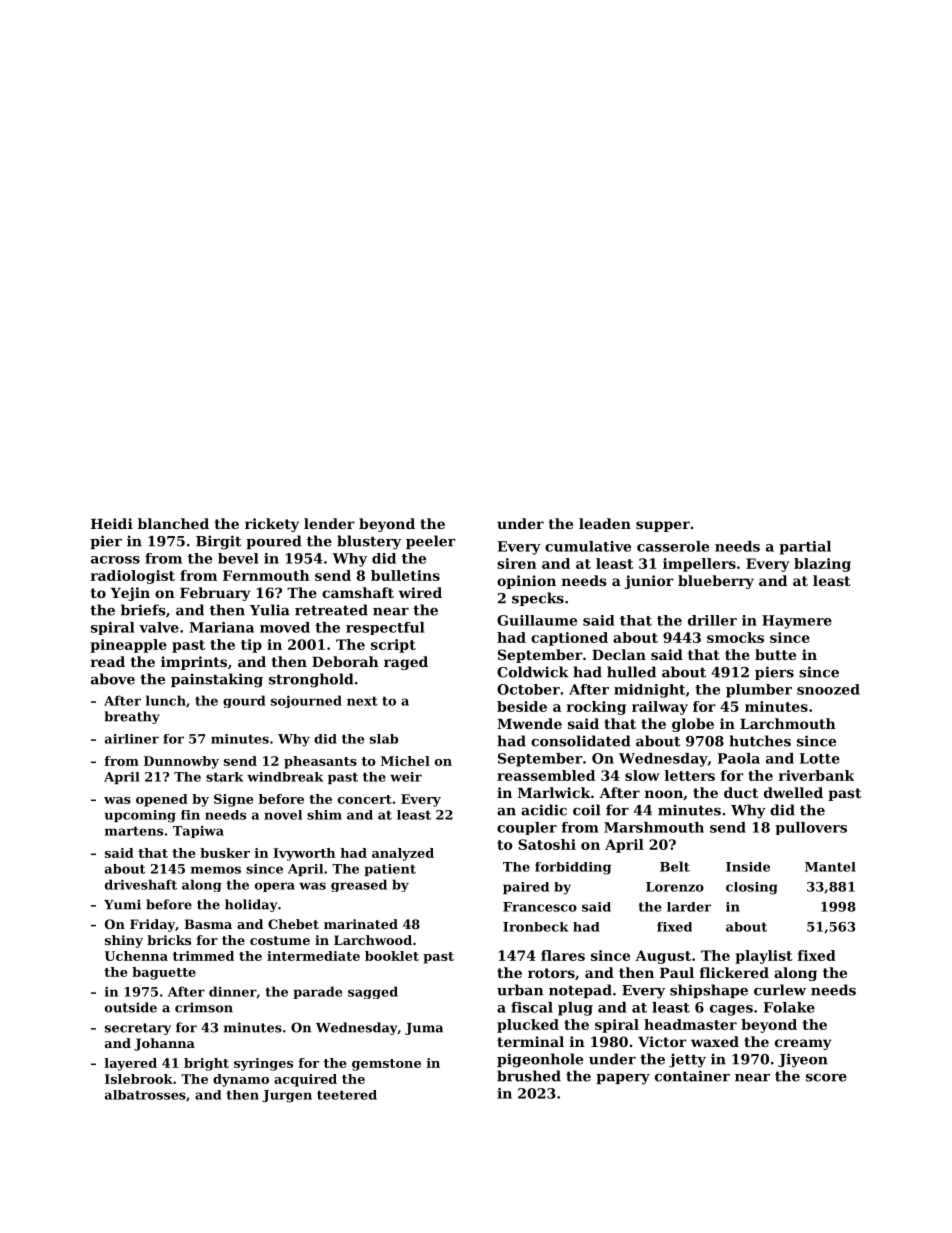 Image resolution: width=952 pixels, height=1233 pixels. What do you see at coordinates (529, 723) in the screenshot?
I see `Mwende` at bounding box center [529, 723].
